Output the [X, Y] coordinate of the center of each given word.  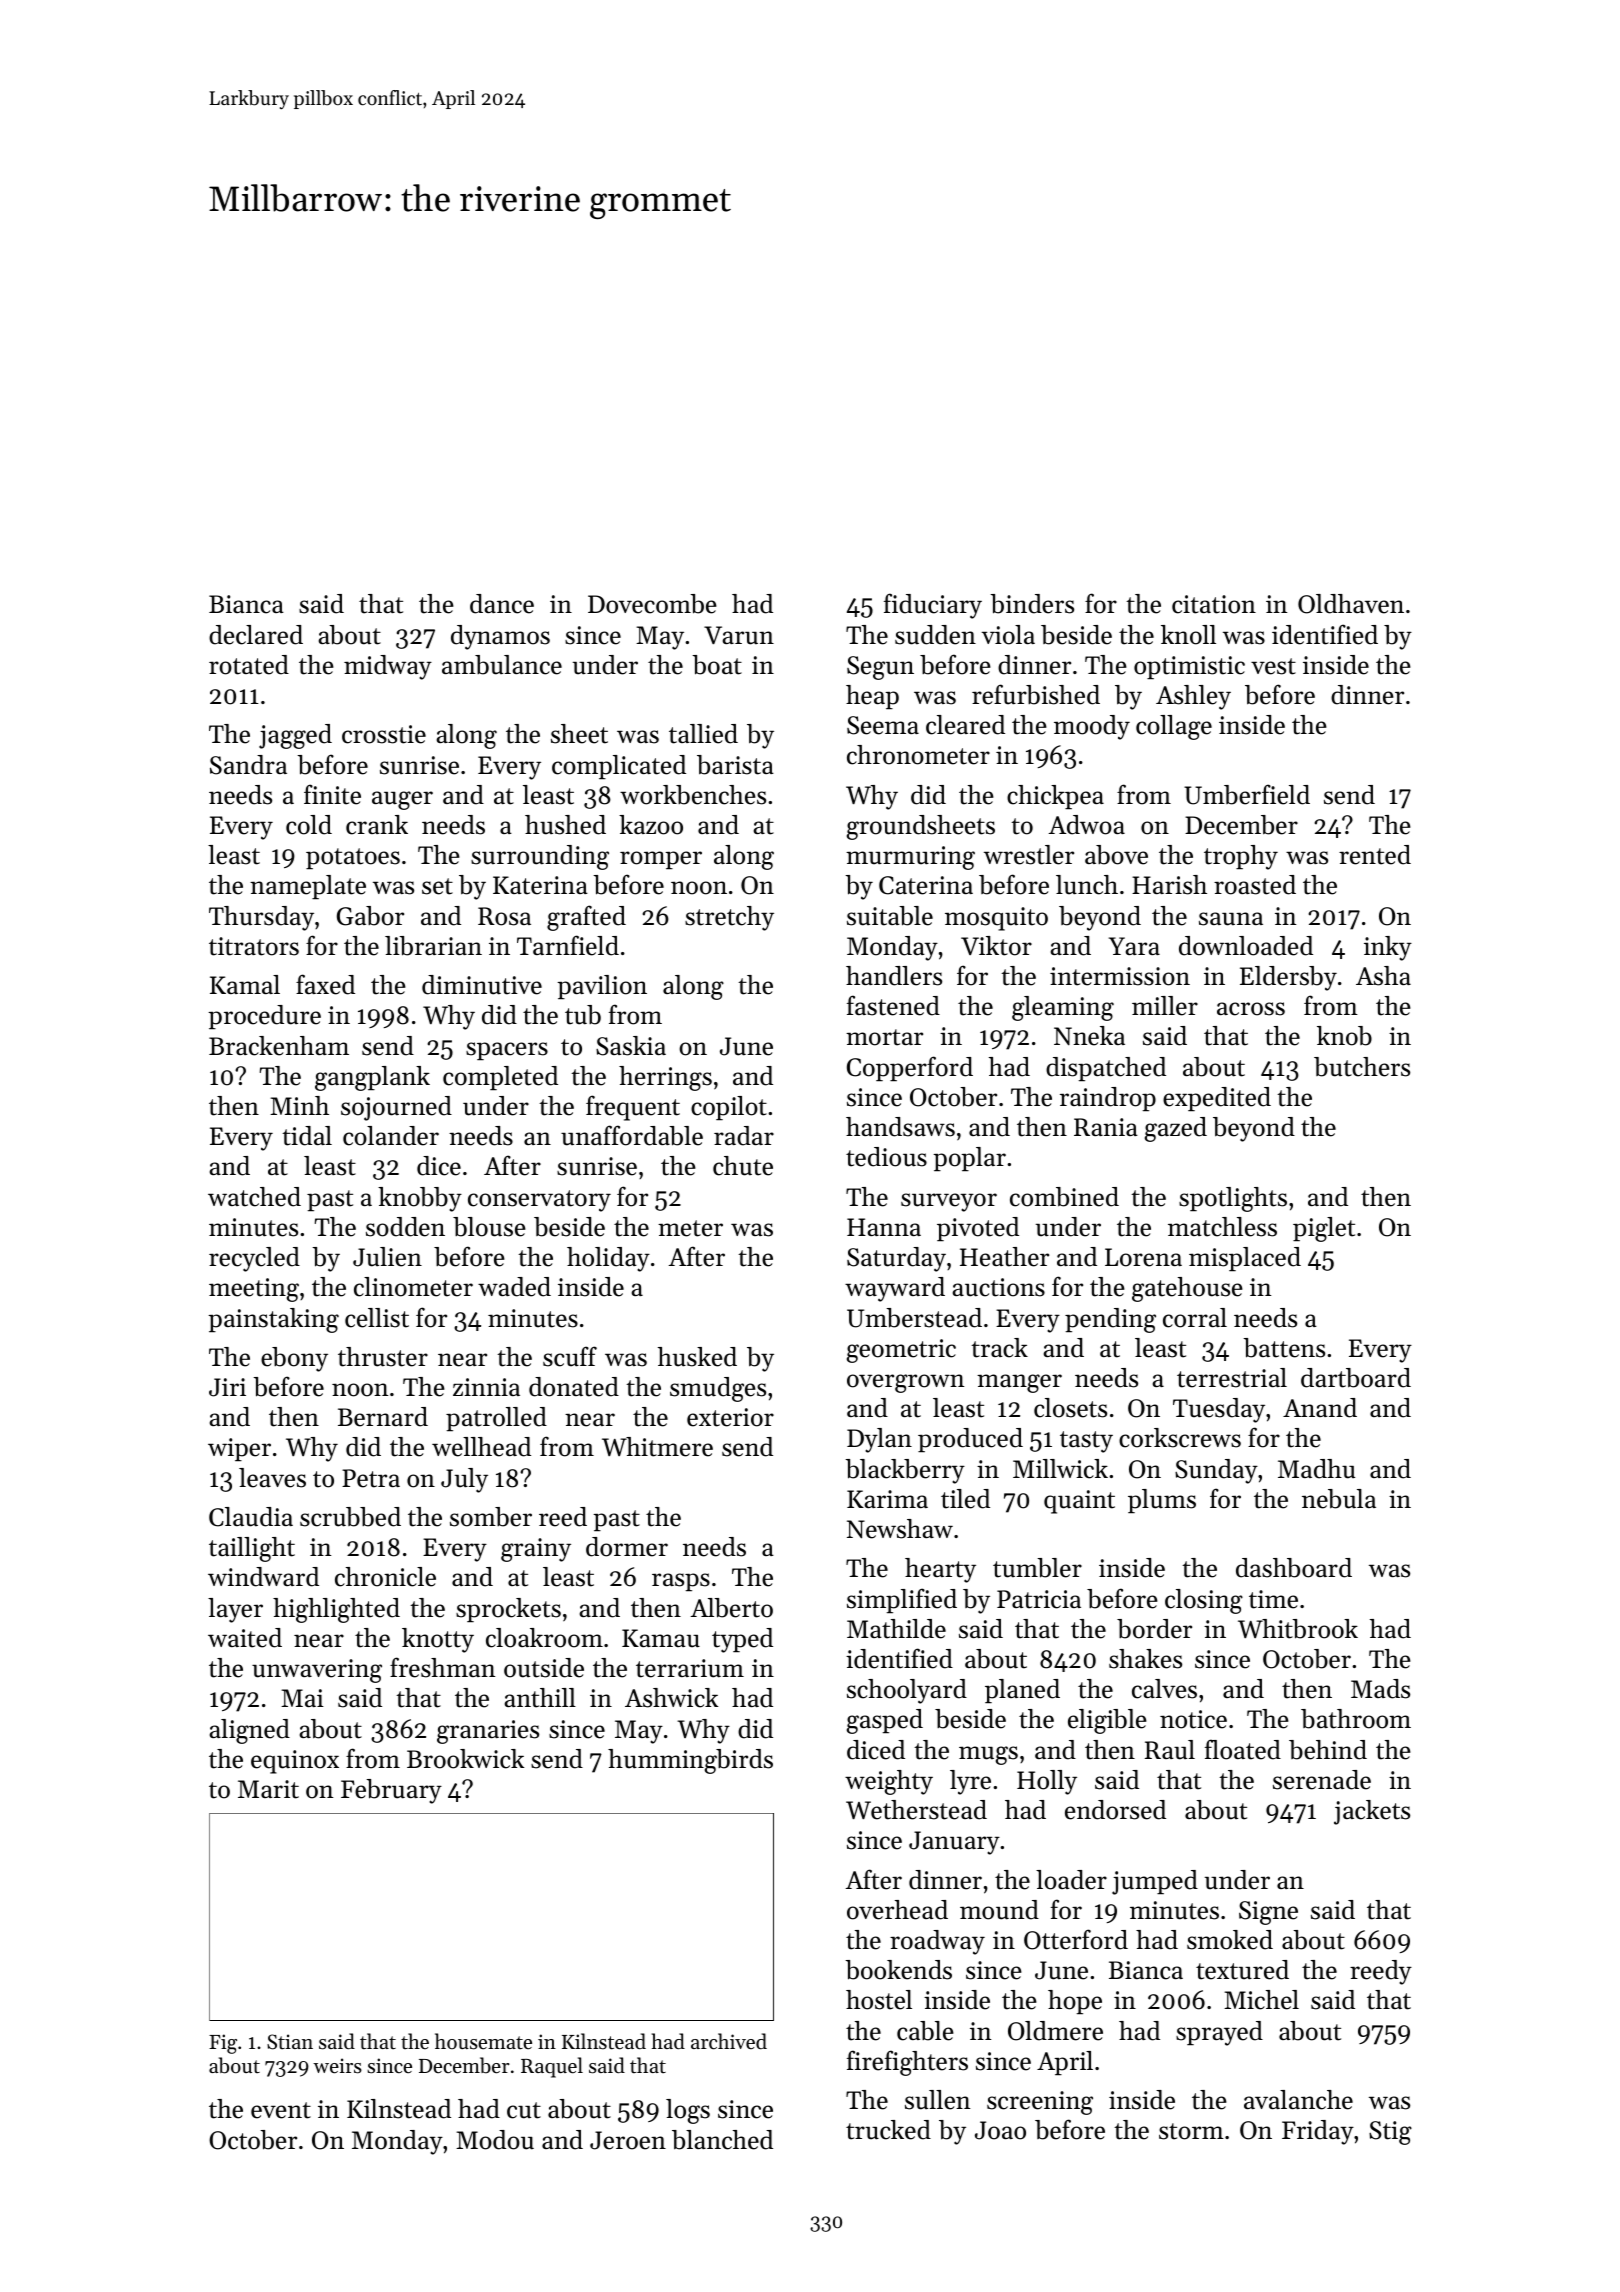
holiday [608, 1259]
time [1273, 1599]
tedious [886, 1157]
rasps [681, 1582]
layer [235, 1610]
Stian [290, 2042]
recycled [254, 1259]
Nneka [1089, 1036]
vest [1273, 666]
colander [391, 1136]
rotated [249, 665]
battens [1284, 1348]
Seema [883, 725]
